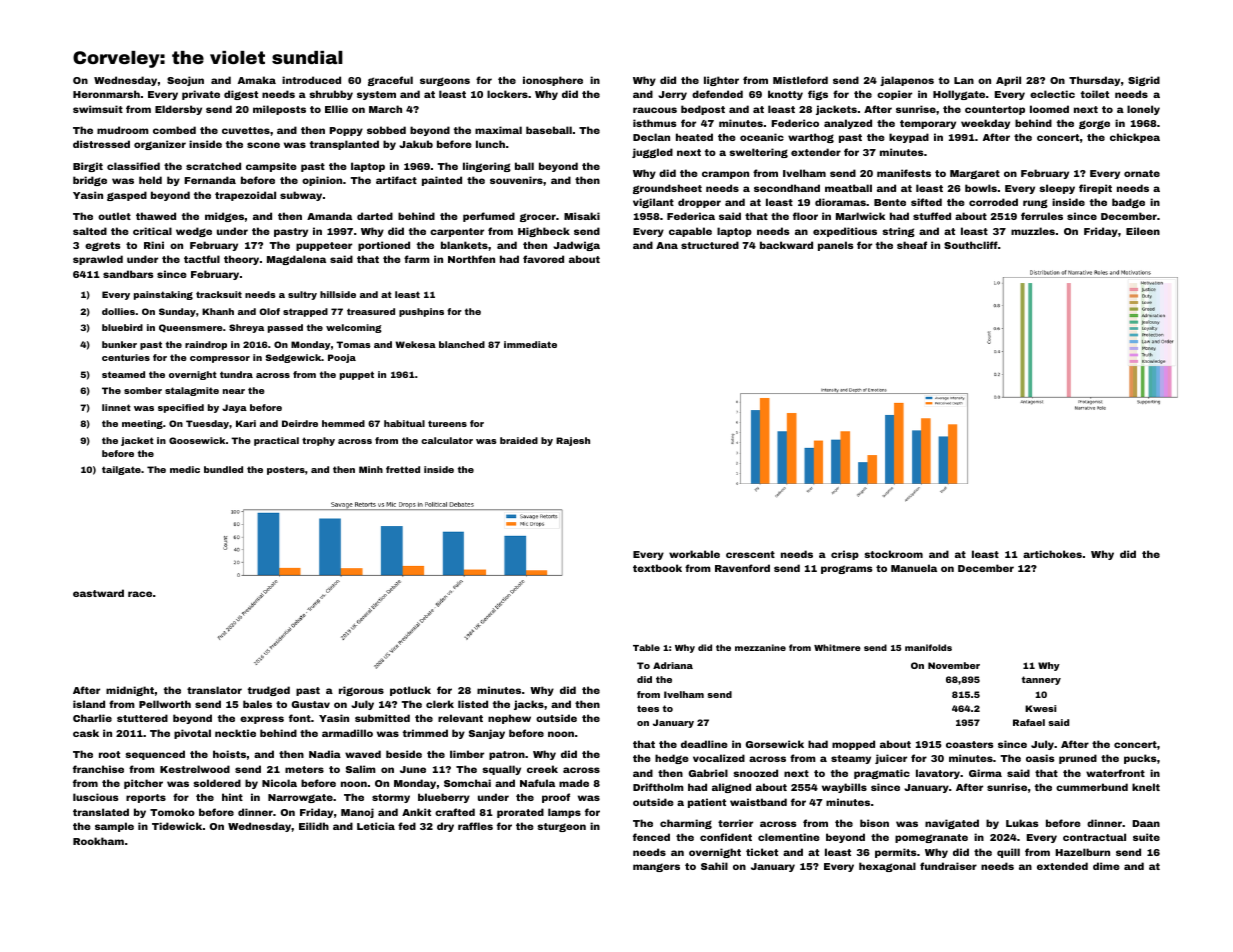 The height and width of the document is (952, 1233). What do you see at coordinates (122, 327) in the document?
I see `bluebird` at bounding box center [122, 327].
